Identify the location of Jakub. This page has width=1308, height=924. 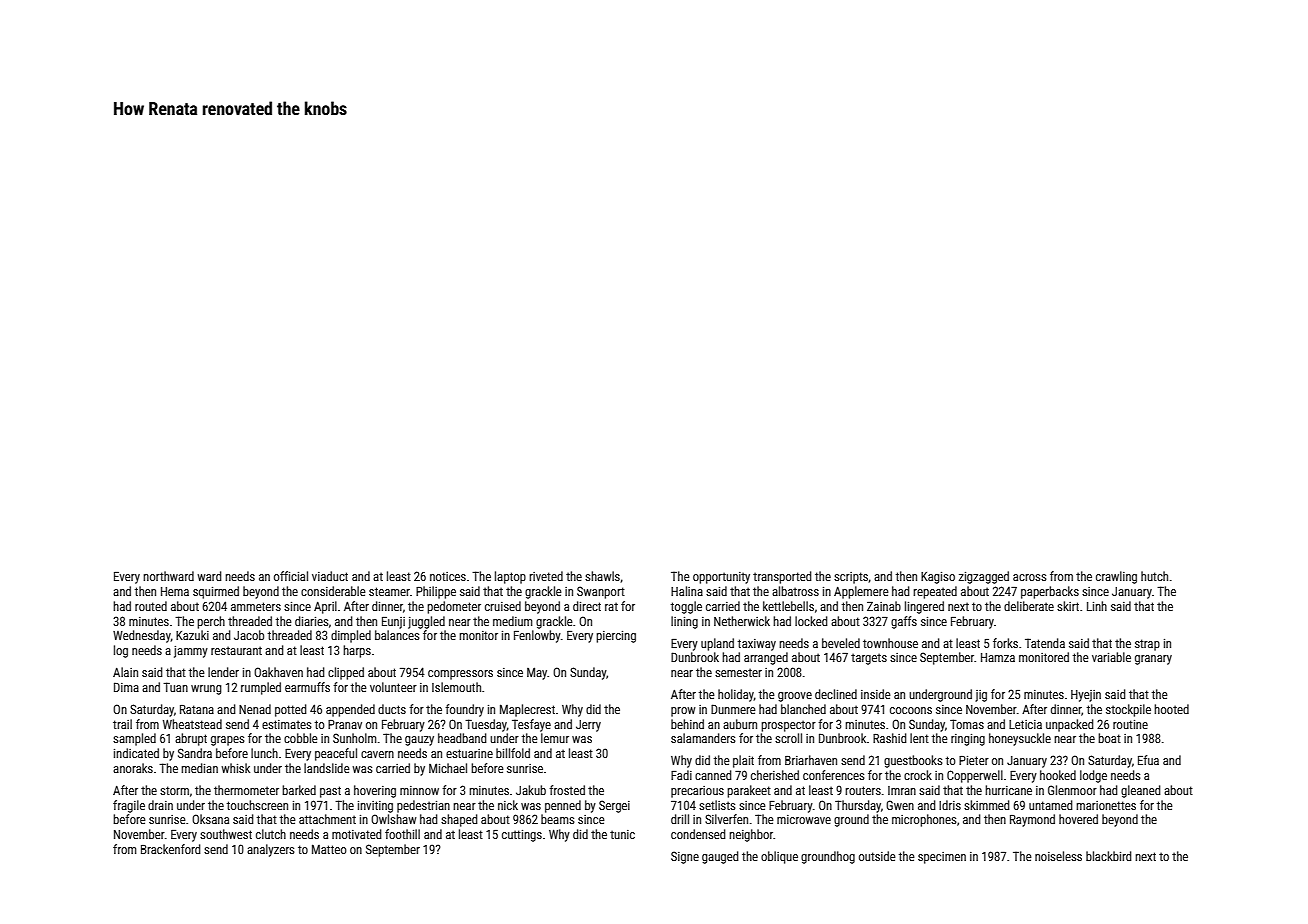
(531, 790).
